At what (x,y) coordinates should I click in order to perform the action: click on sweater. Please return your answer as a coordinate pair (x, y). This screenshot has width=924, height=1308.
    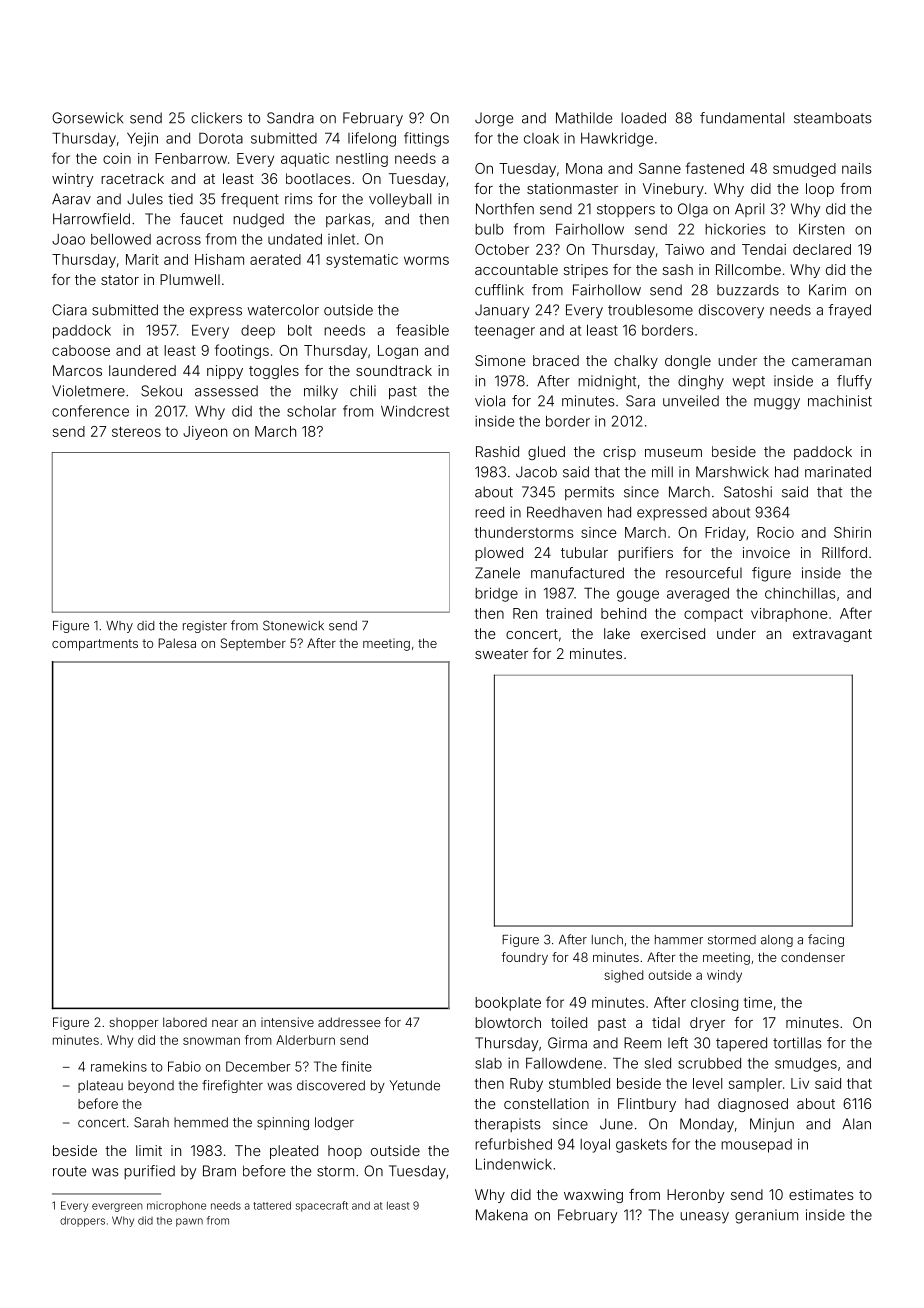
    Looking at the image, I should click on (501, 654).
